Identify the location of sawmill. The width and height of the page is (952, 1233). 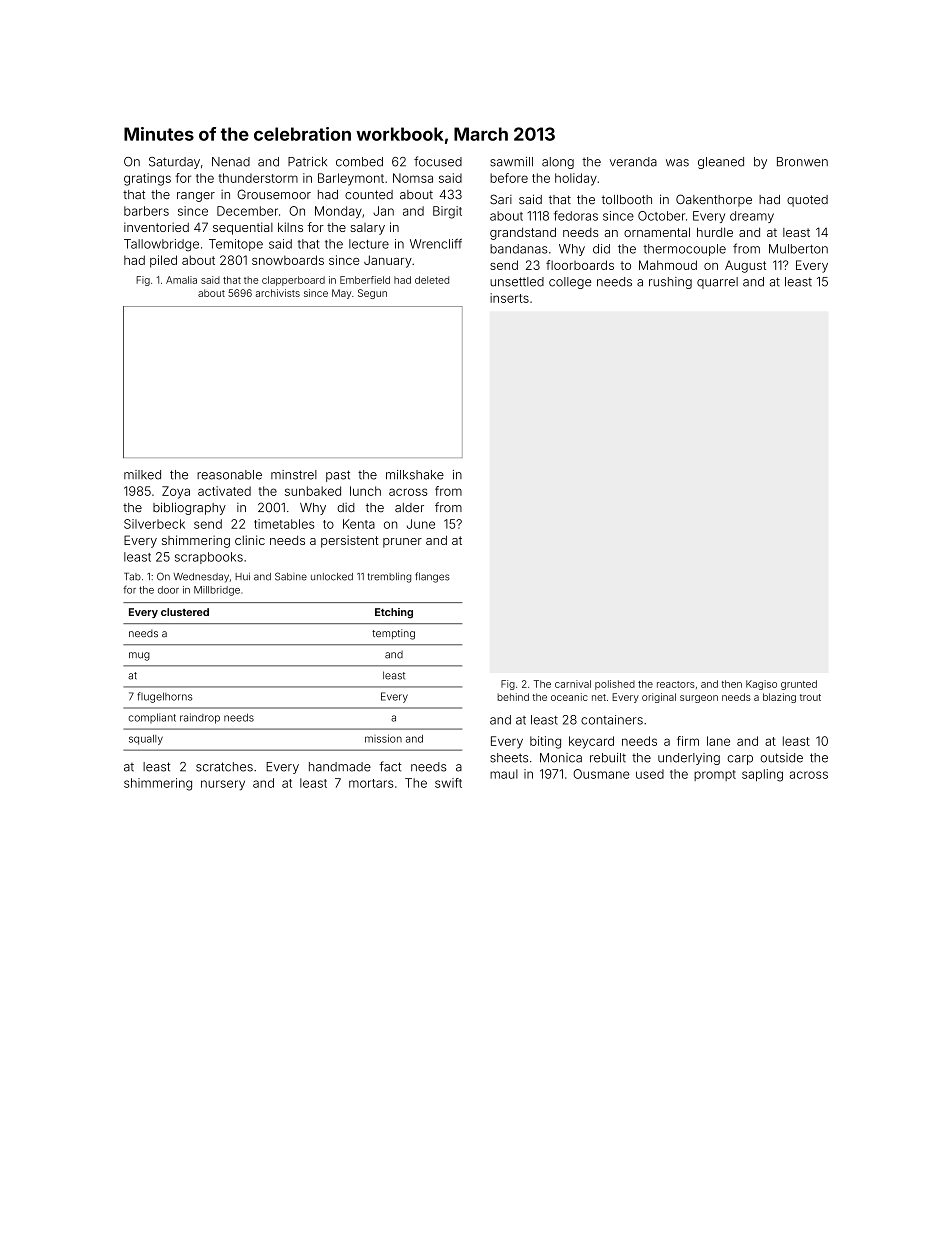
(511, 162).
